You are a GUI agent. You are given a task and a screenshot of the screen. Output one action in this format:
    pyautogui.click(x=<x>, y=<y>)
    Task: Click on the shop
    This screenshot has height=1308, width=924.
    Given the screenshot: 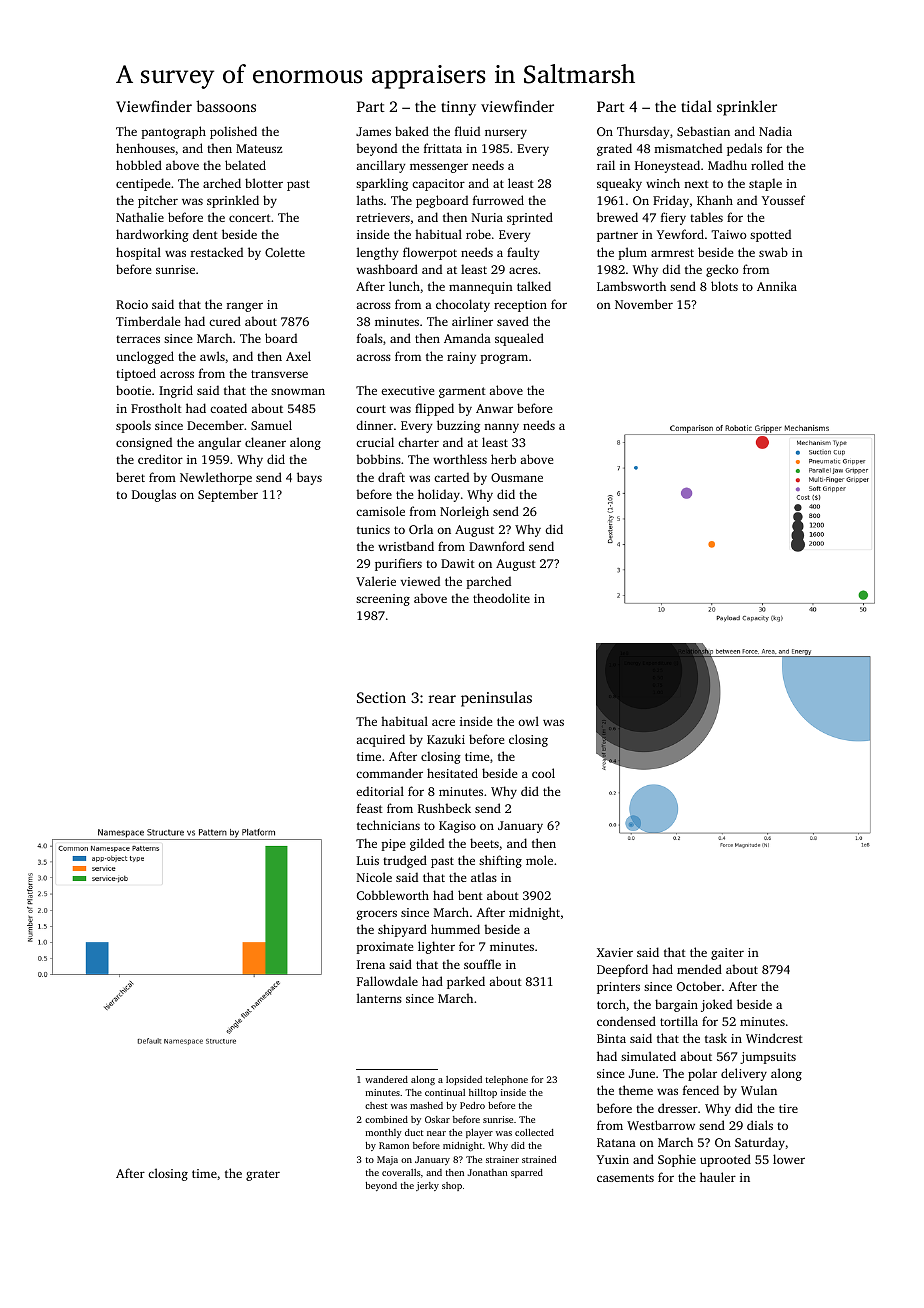 What is the action you would take?
    pyautogui.click(x=452, y=1186)
